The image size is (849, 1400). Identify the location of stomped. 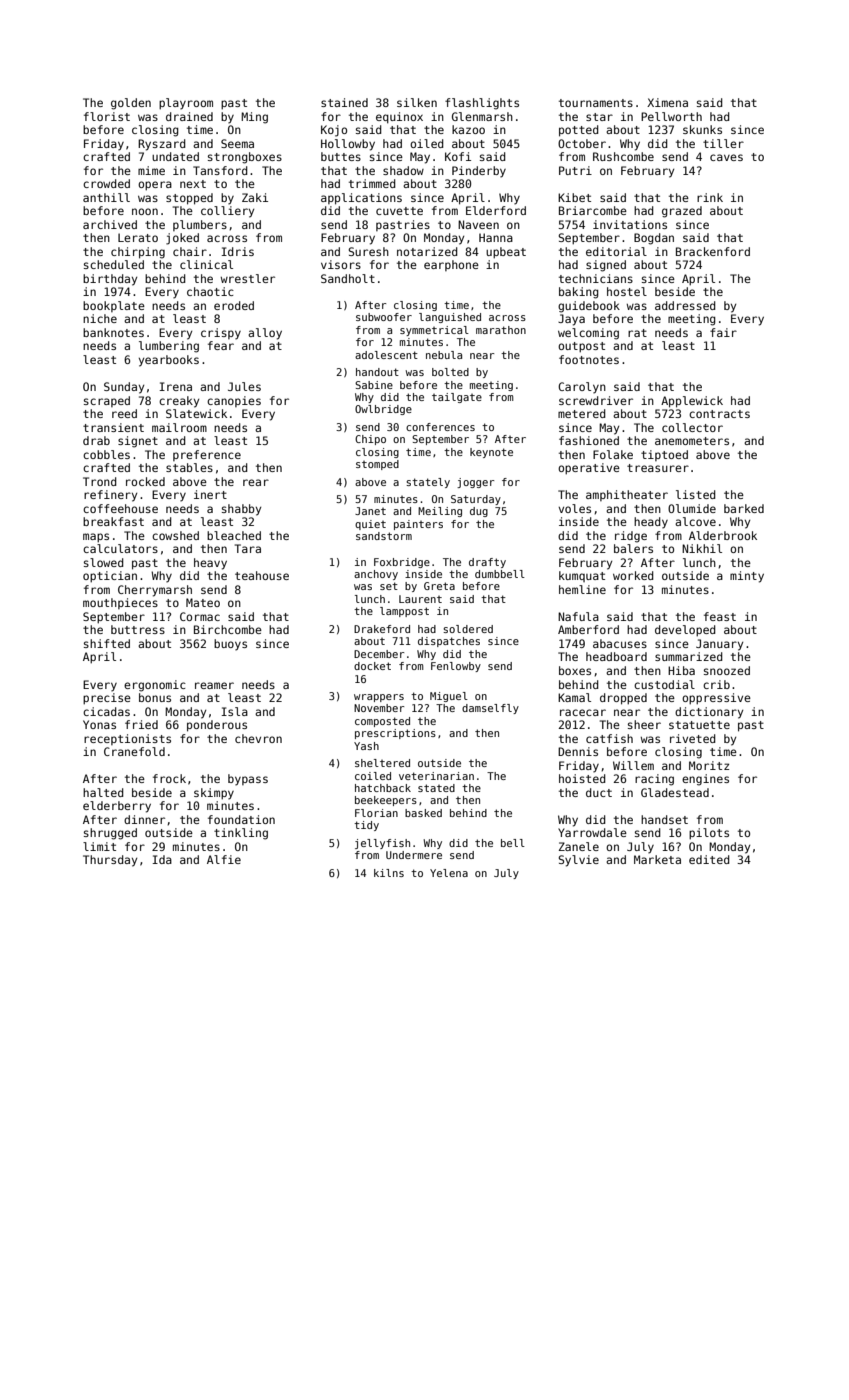
(377, 465).
